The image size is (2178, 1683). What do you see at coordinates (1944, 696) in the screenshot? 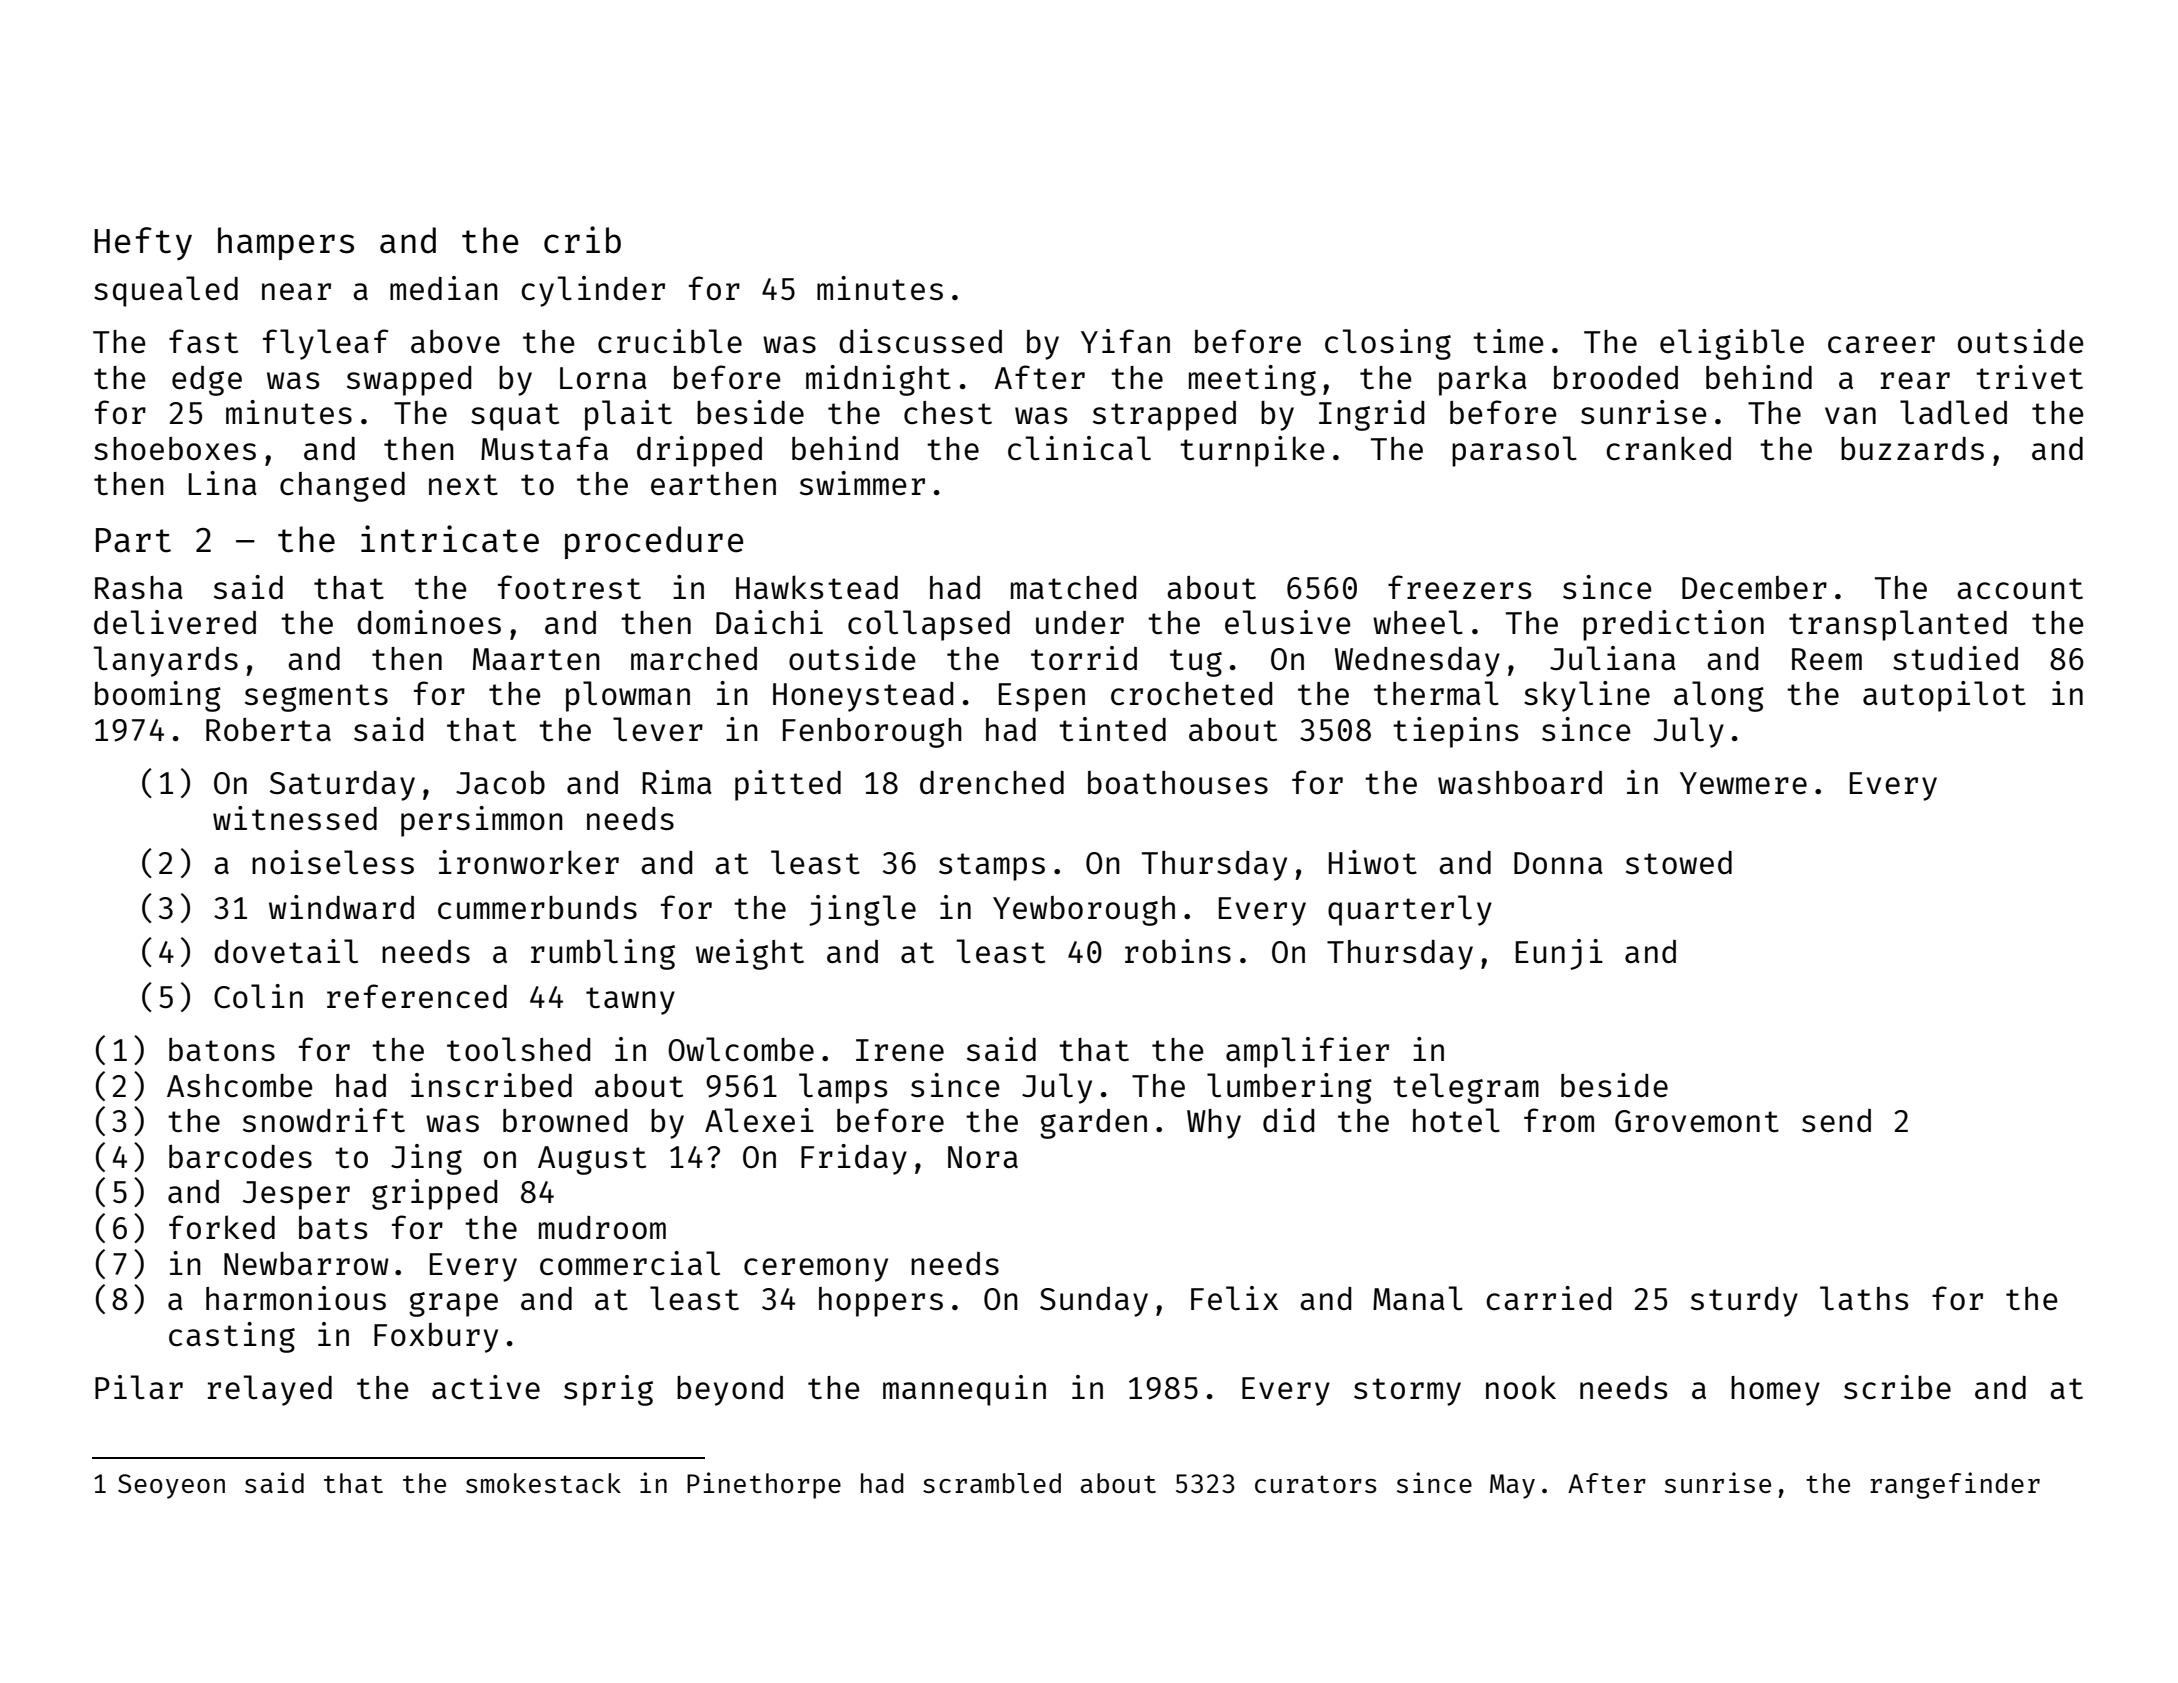
I see `autopilot` at bounding box center [1944, 696].
